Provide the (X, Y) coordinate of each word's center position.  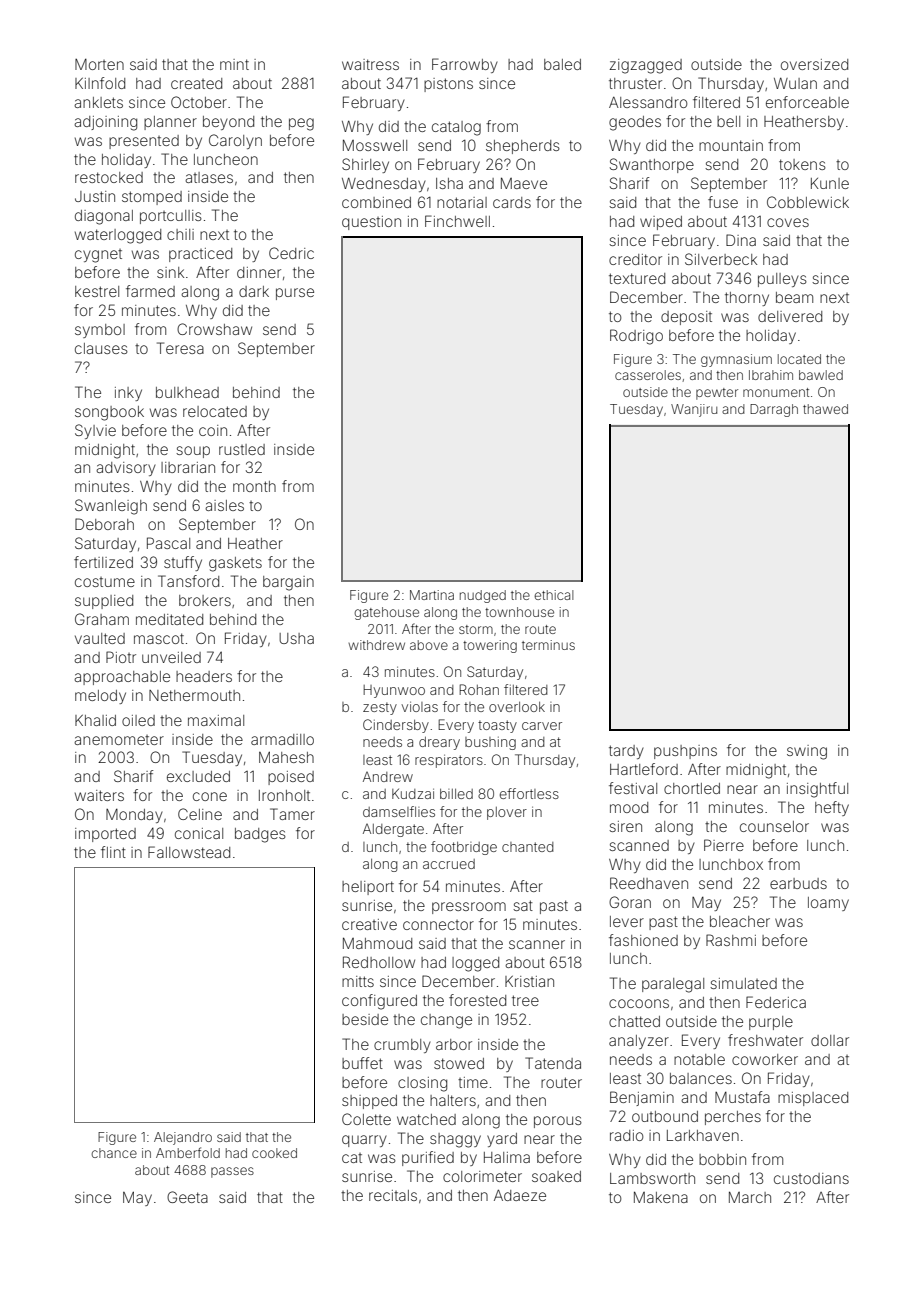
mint (234, 64)
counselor (774, 826)
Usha (296, 638)
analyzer (639, 1042)
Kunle (830, 183)
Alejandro (183, 1138)
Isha (449, 183)
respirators (449, 761)
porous (558, 1122)
